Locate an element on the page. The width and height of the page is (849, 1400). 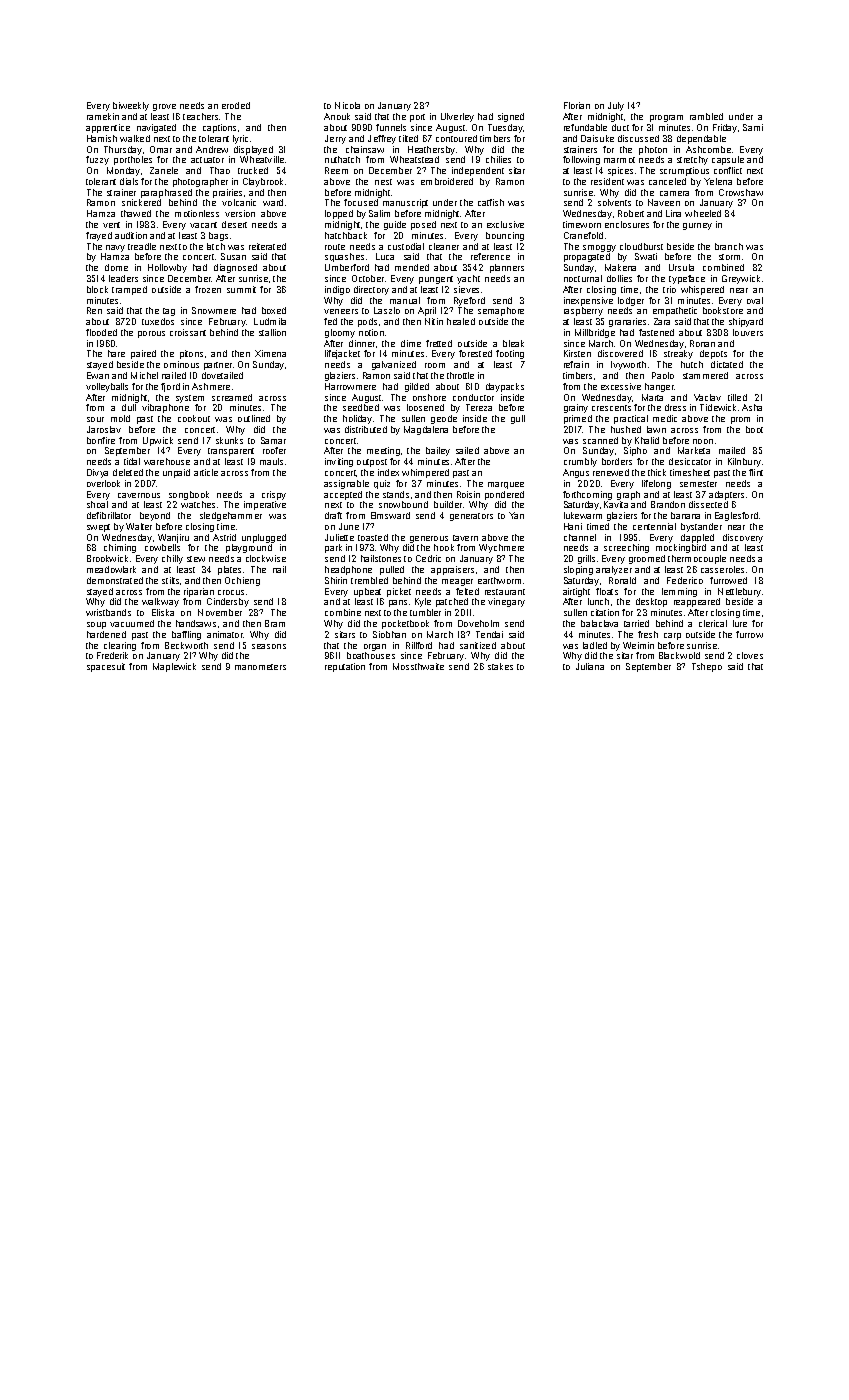
Nettlebury is located at coordinates (739, 592).
